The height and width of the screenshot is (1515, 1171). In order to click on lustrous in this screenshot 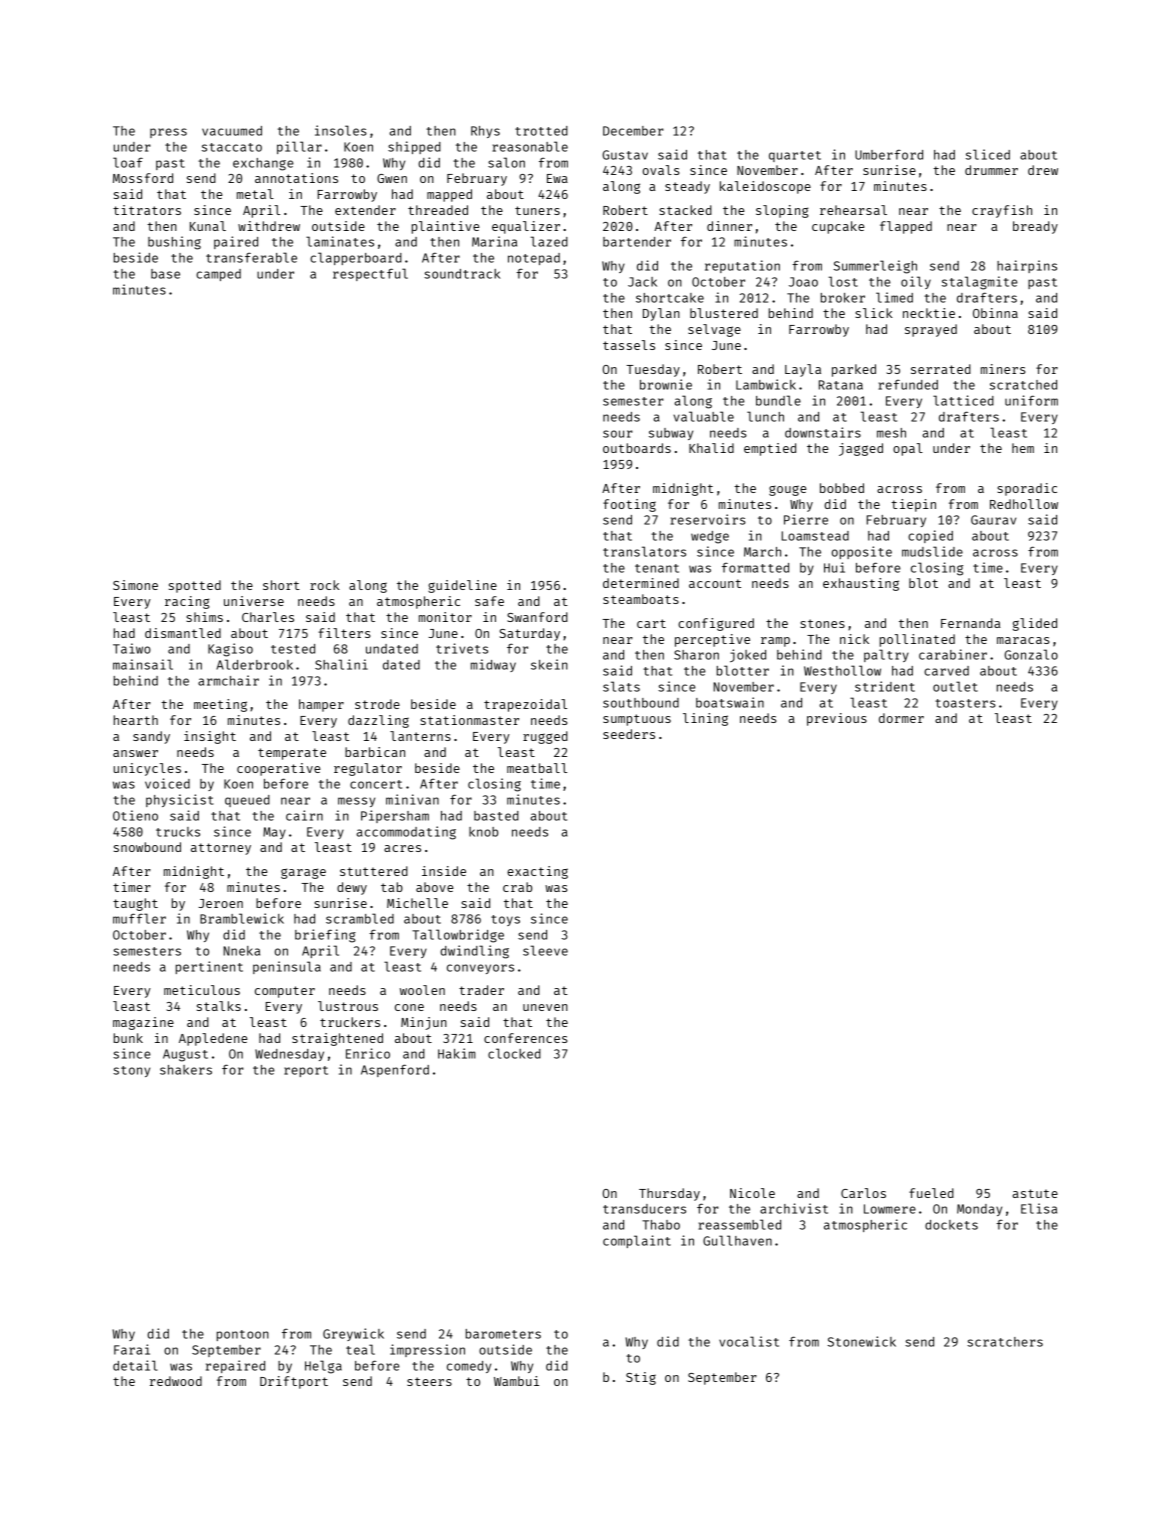, I will do `click(348, 1006)`.
